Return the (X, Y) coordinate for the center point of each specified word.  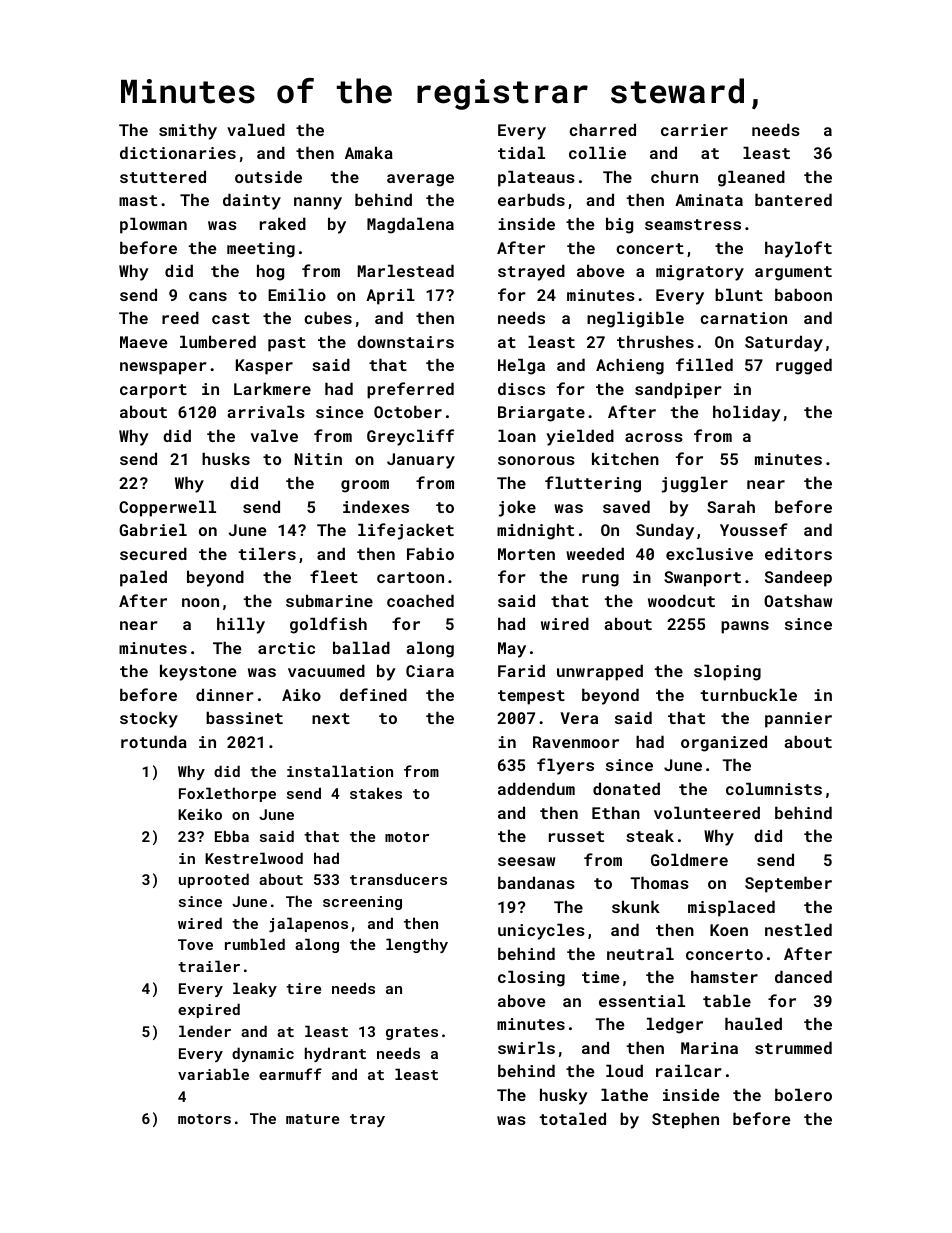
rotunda (154, 741)
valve (274, 435)
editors (798, 553)
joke (517, 508)
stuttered (163, 176)
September (788, 884)
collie (597, 152)
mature (312, 1119)
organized (724, 743)
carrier (694, 130)
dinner (225, 694)
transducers (398, 879)
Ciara (430, 671)
